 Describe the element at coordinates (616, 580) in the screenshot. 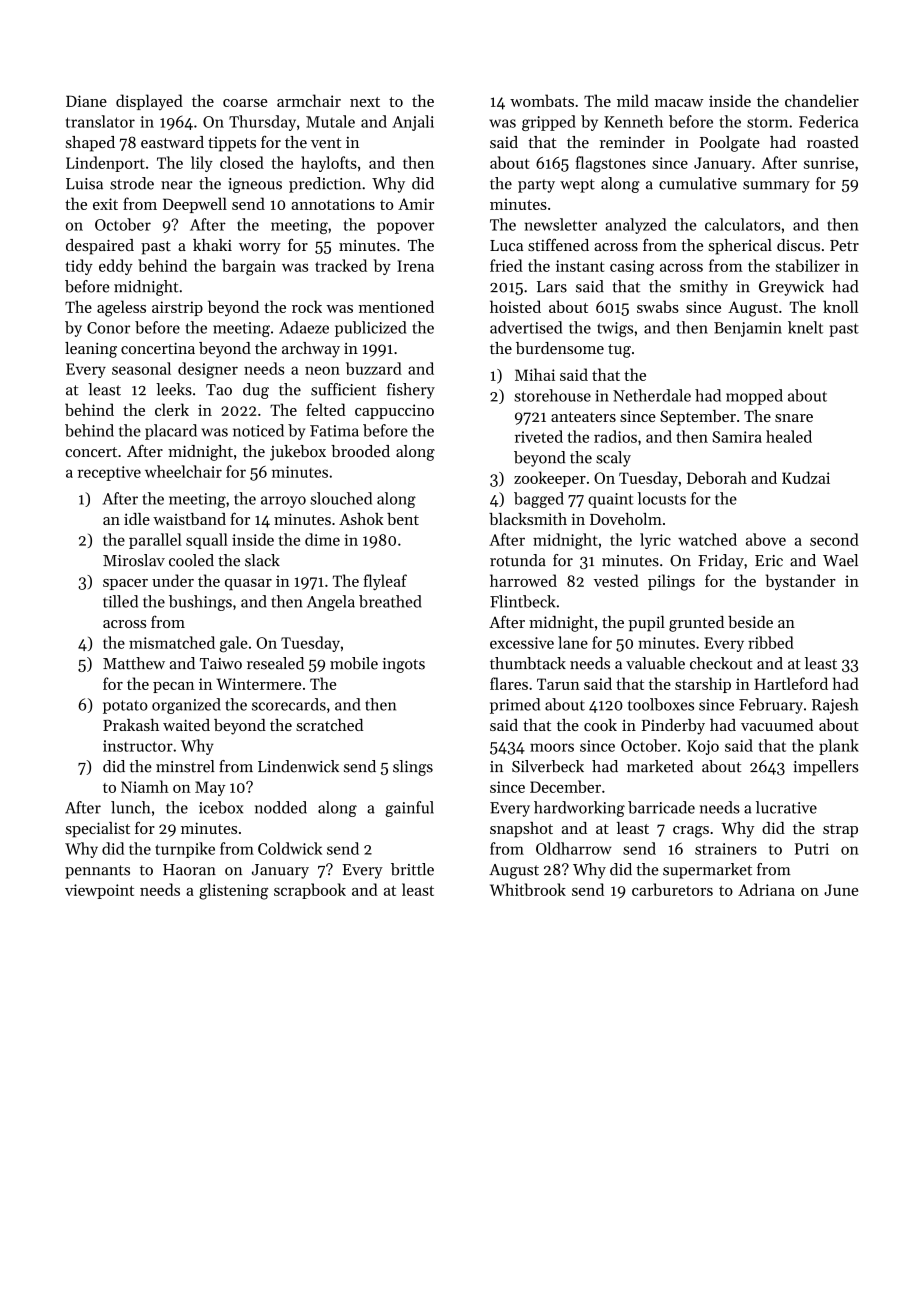

I see `vested` at that location.
